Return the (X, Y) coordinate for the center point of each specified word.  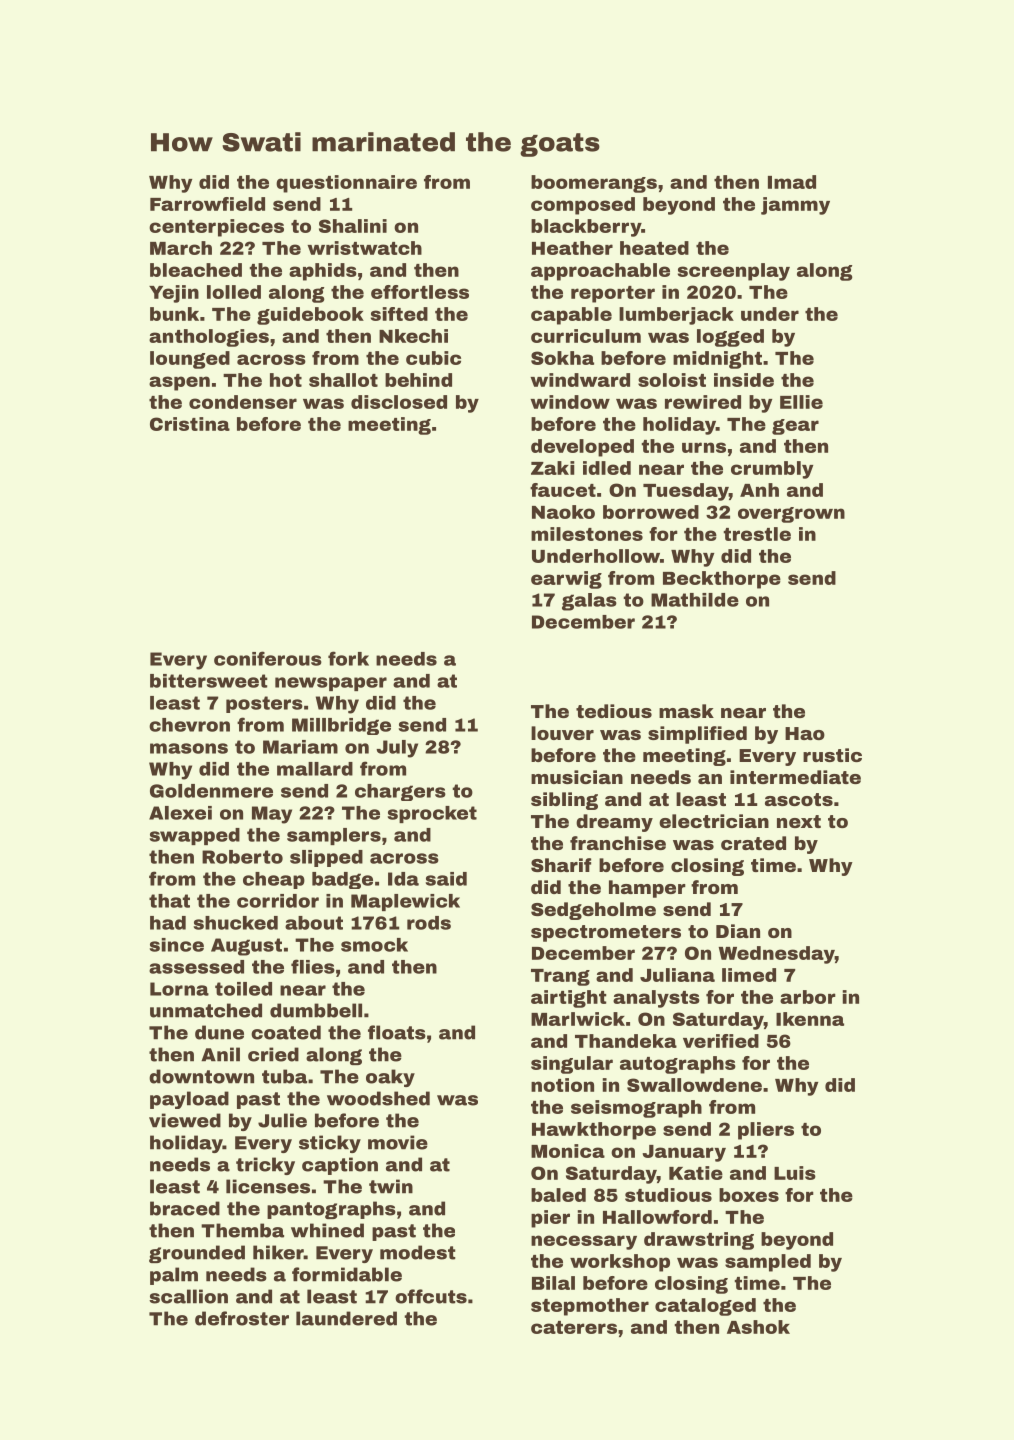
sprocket (432, 814)
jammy (795, 206)
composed (583, 206)
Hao (805, 733)
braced (185, 1208)
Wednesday (777, 955)
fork (348, 658)
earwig (566, 580)
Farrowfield (207, 204)
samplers (334, 836)
